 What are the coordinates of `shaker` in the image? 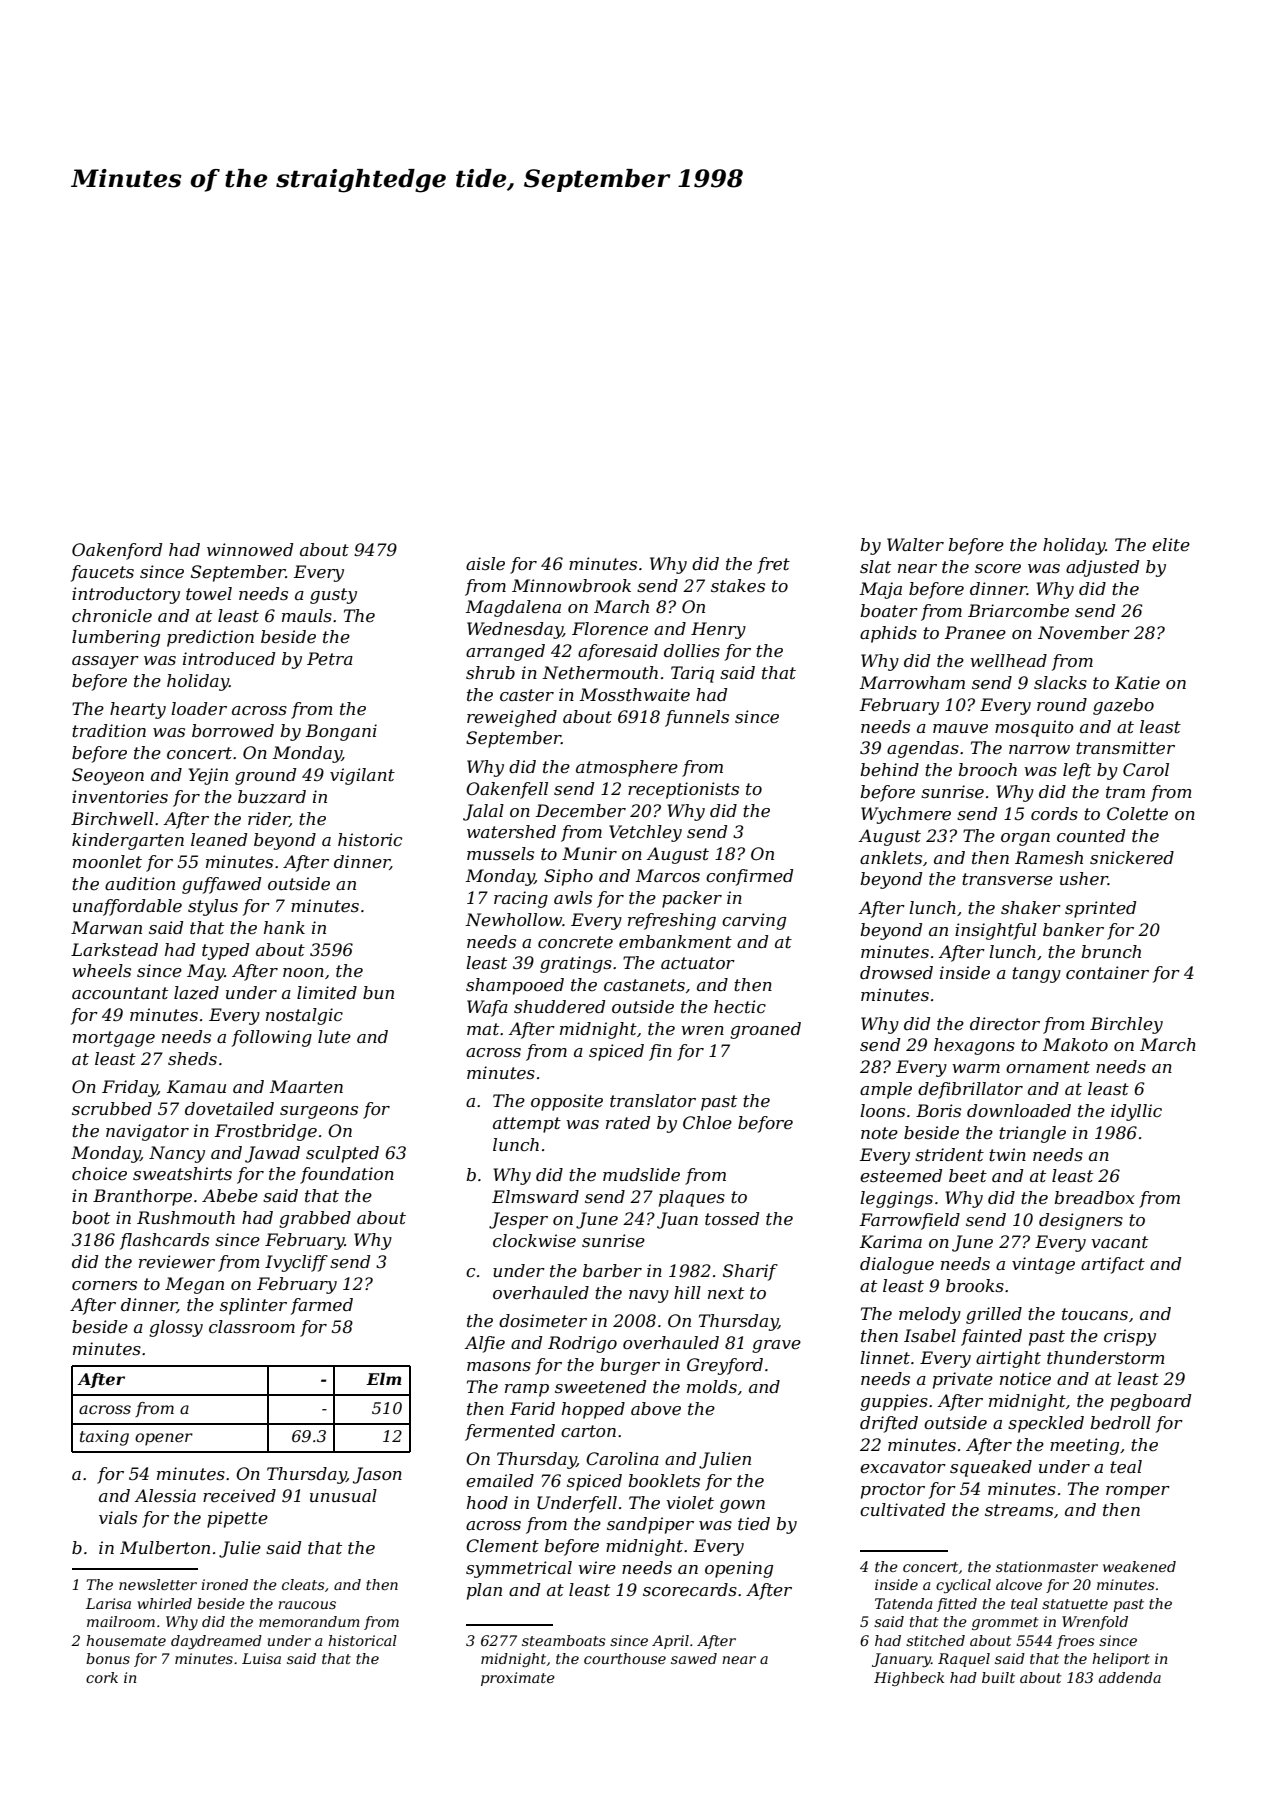 It's located at (1031, 907).
